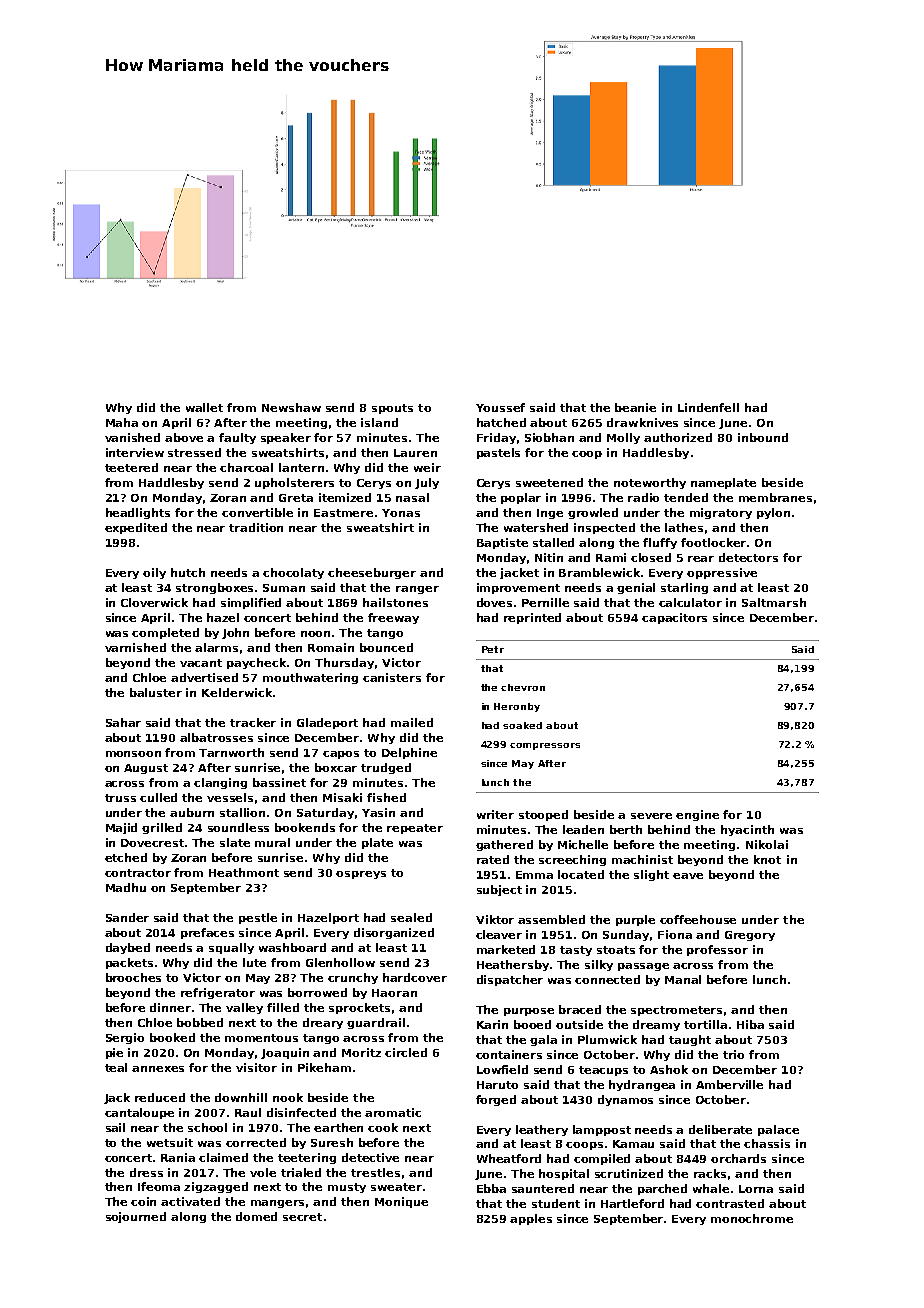  What do you see at coordinates (626, 829) in the screenshot?
I see `berth` at bounding box center [626, 829].
